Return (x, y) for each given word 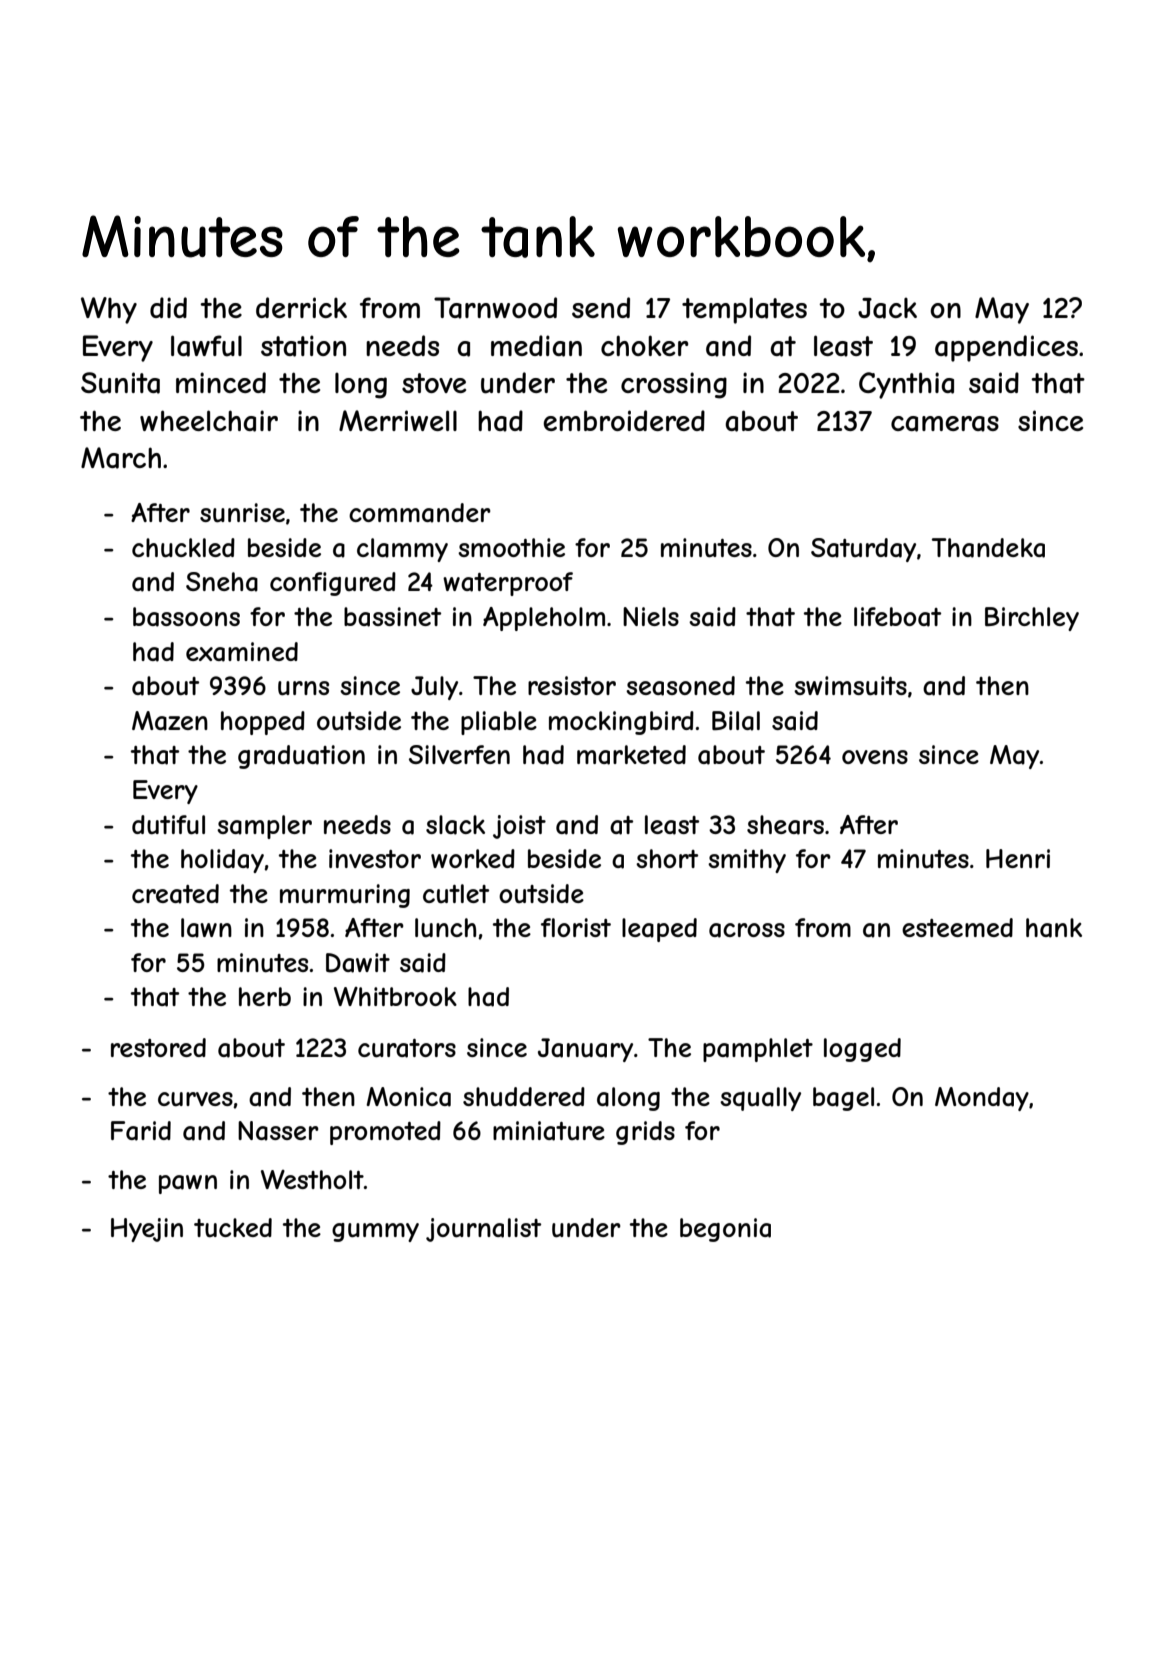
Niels (651, 616)
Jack (887, 308)
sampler (264, 827)
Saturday (863, 550)
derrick (301, 307)
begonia (725, 1230)
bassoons (186, 617)
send (601, 307)
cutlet (456, 893)
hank (1054, 928)
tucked (233, 1228)
